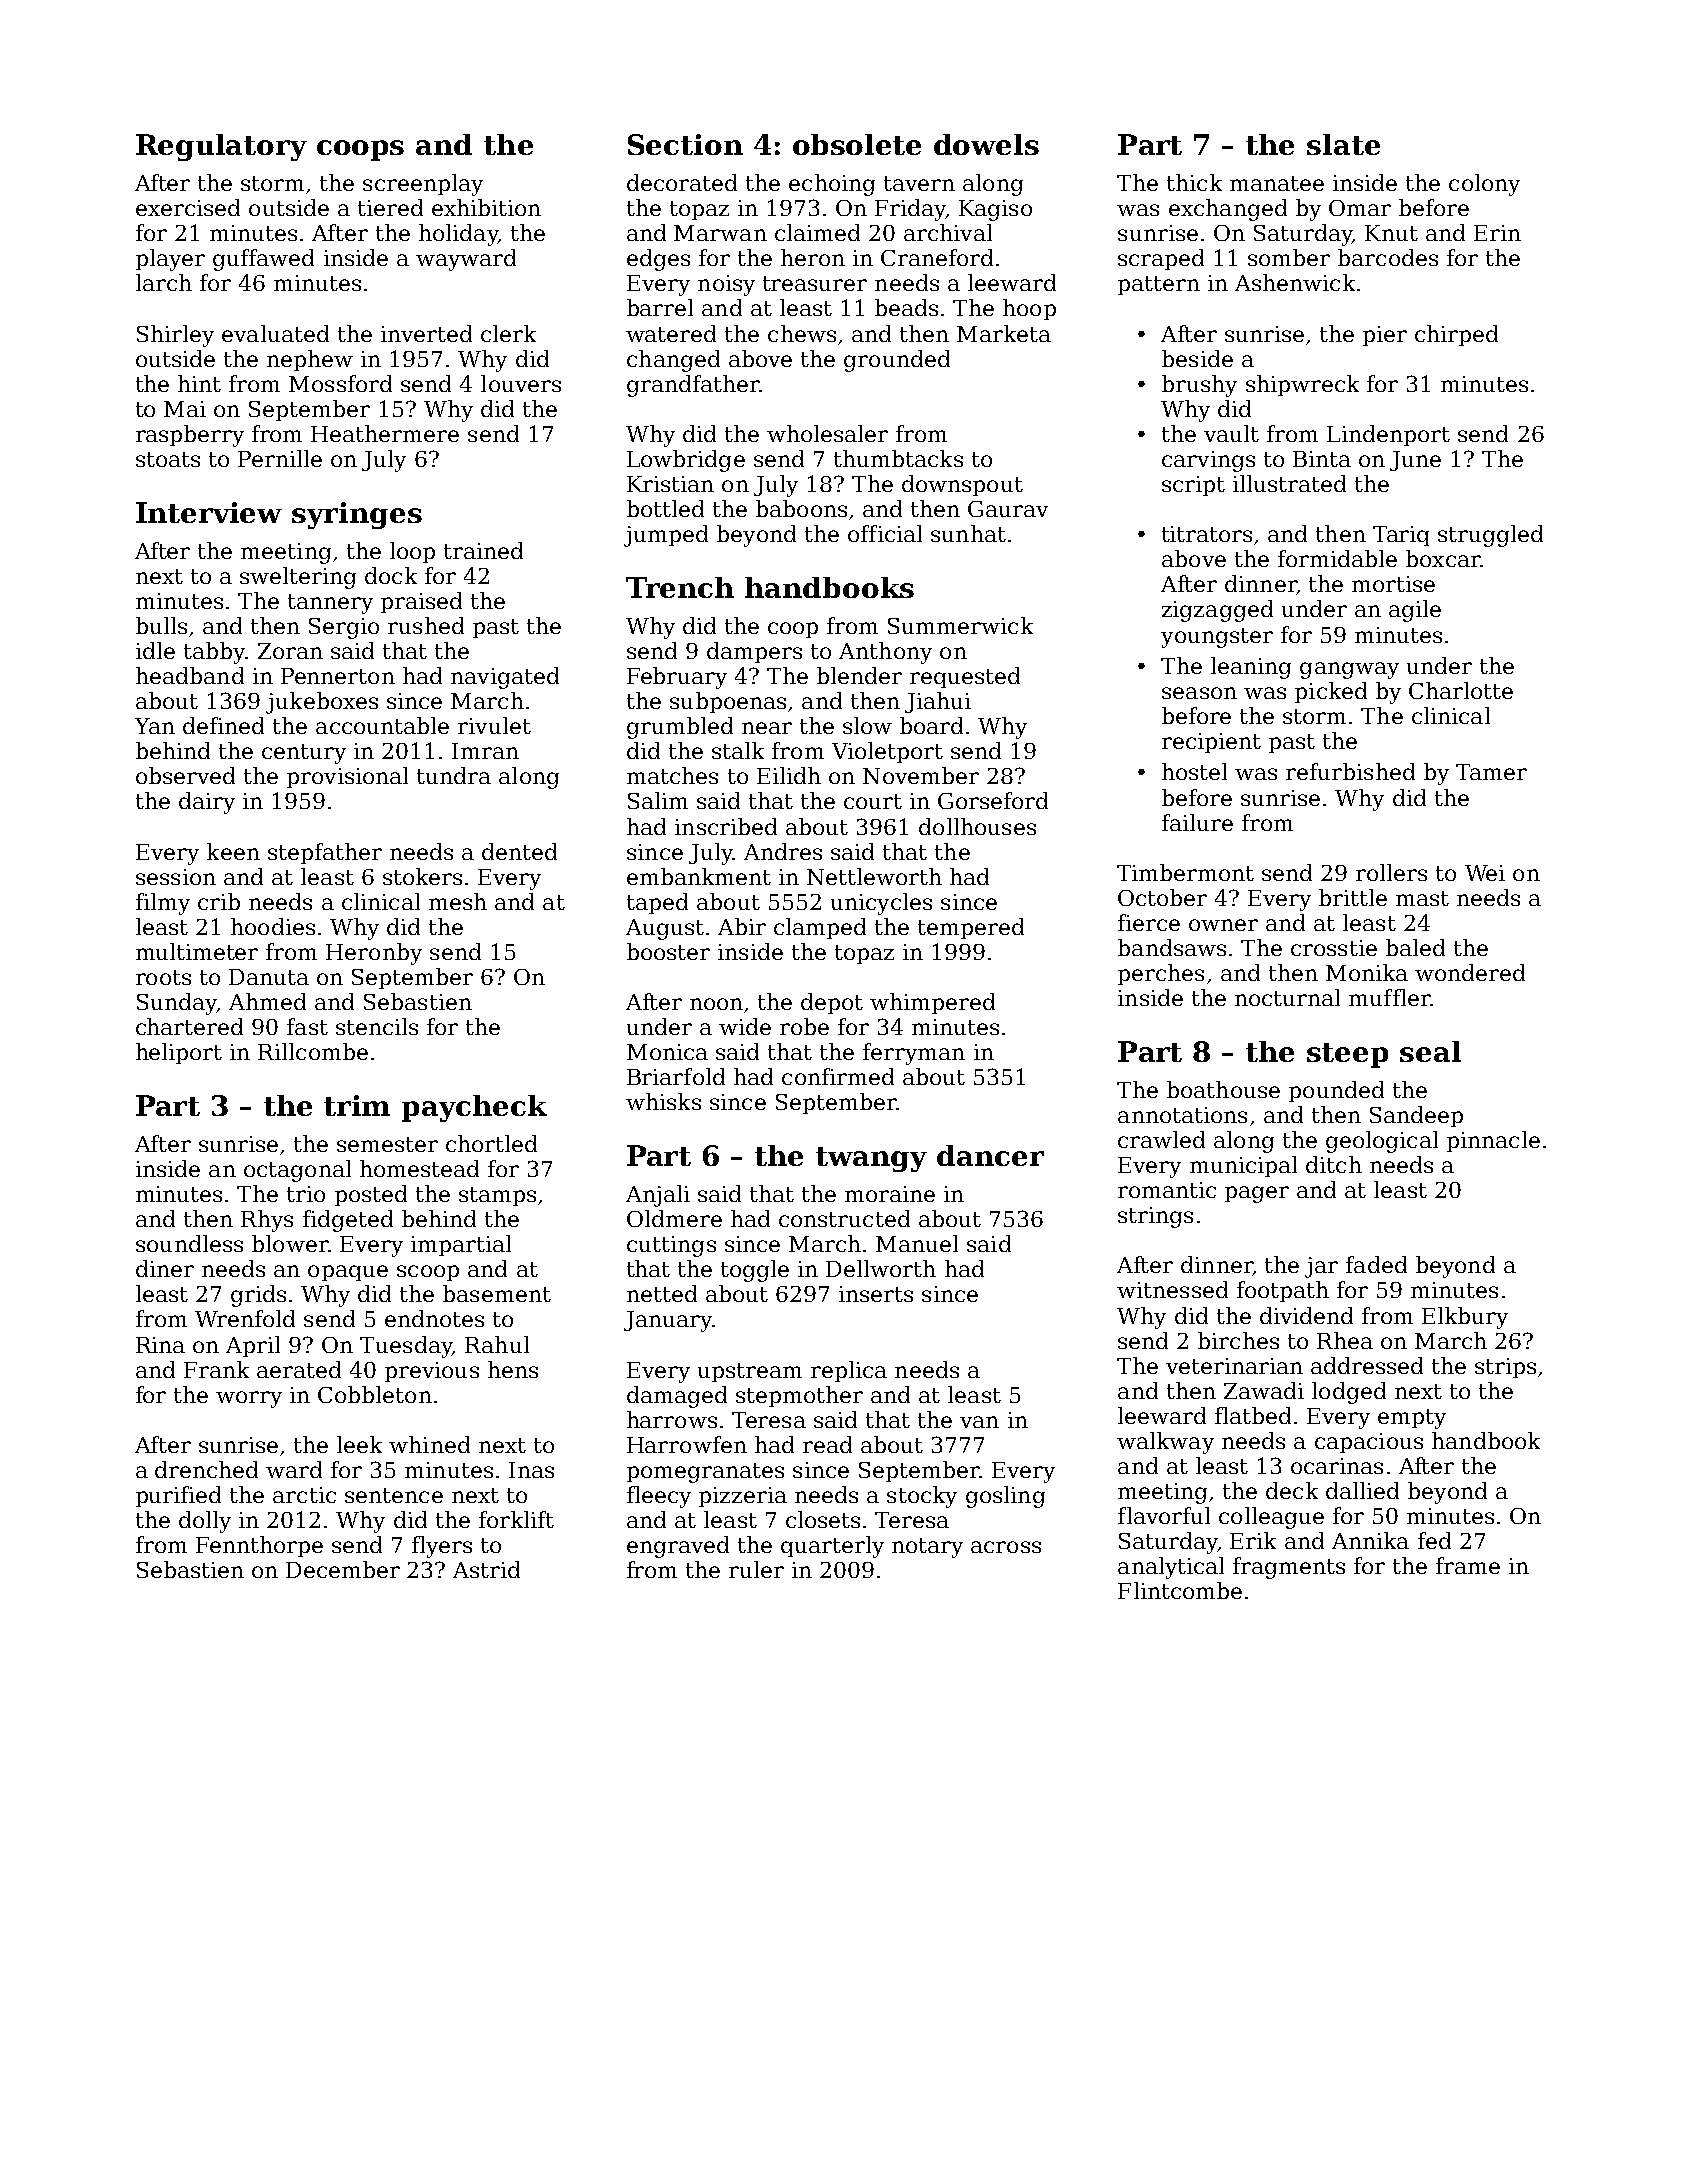  Describe the element at coordinates (189, 1243) in the screenshot. I see `soundless` at that location.
